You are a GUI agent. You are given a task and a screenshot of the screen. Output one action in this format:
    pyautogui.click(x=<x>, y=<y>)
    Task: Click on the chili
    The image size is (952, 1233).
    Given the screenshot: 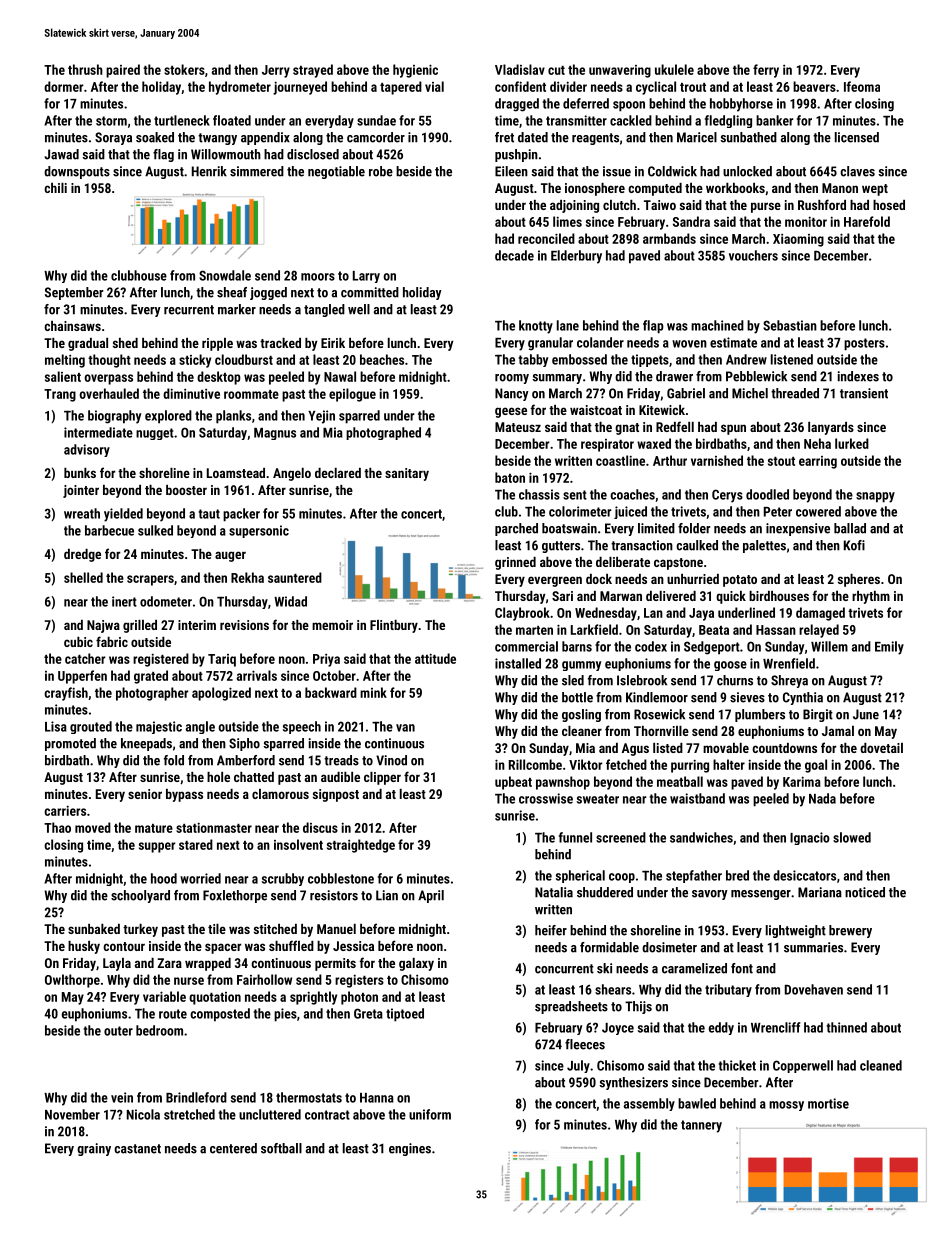 What is the action you would take?
    pyautogui.click(x=55, y=188)
